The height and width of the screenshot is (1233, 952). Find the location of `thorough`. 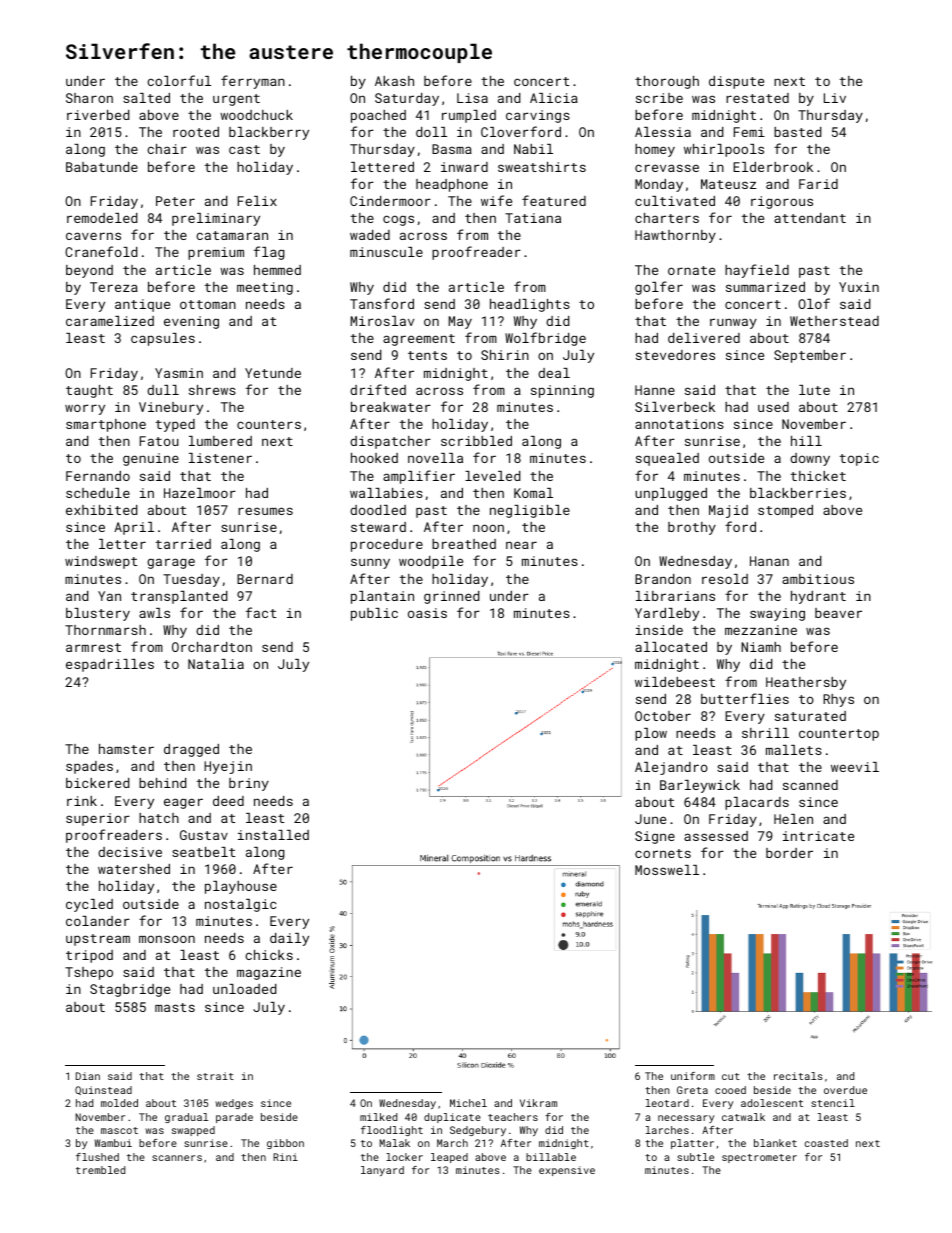

thorough is located at coordinates (667, 82).
